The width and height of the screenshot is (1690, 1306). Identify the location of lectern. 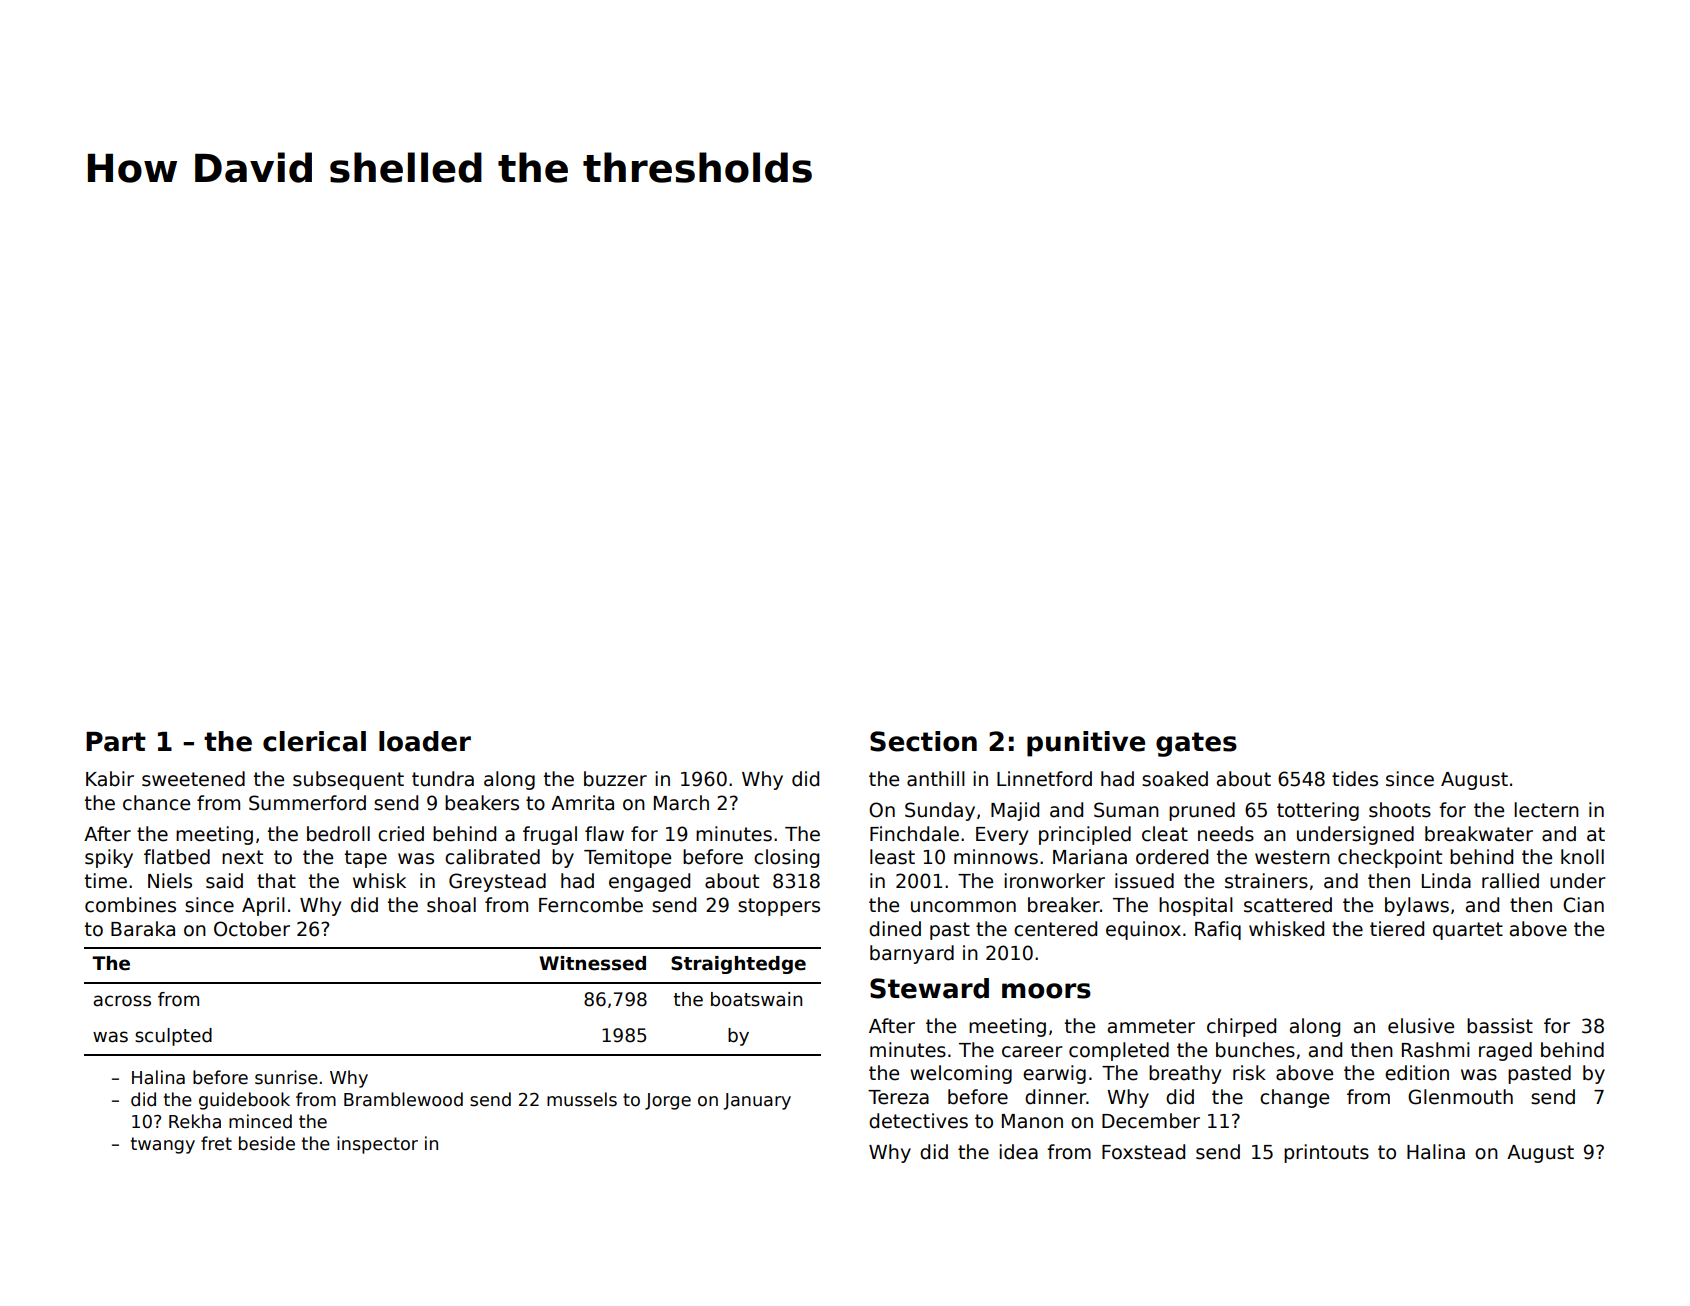
(1546, 810).
